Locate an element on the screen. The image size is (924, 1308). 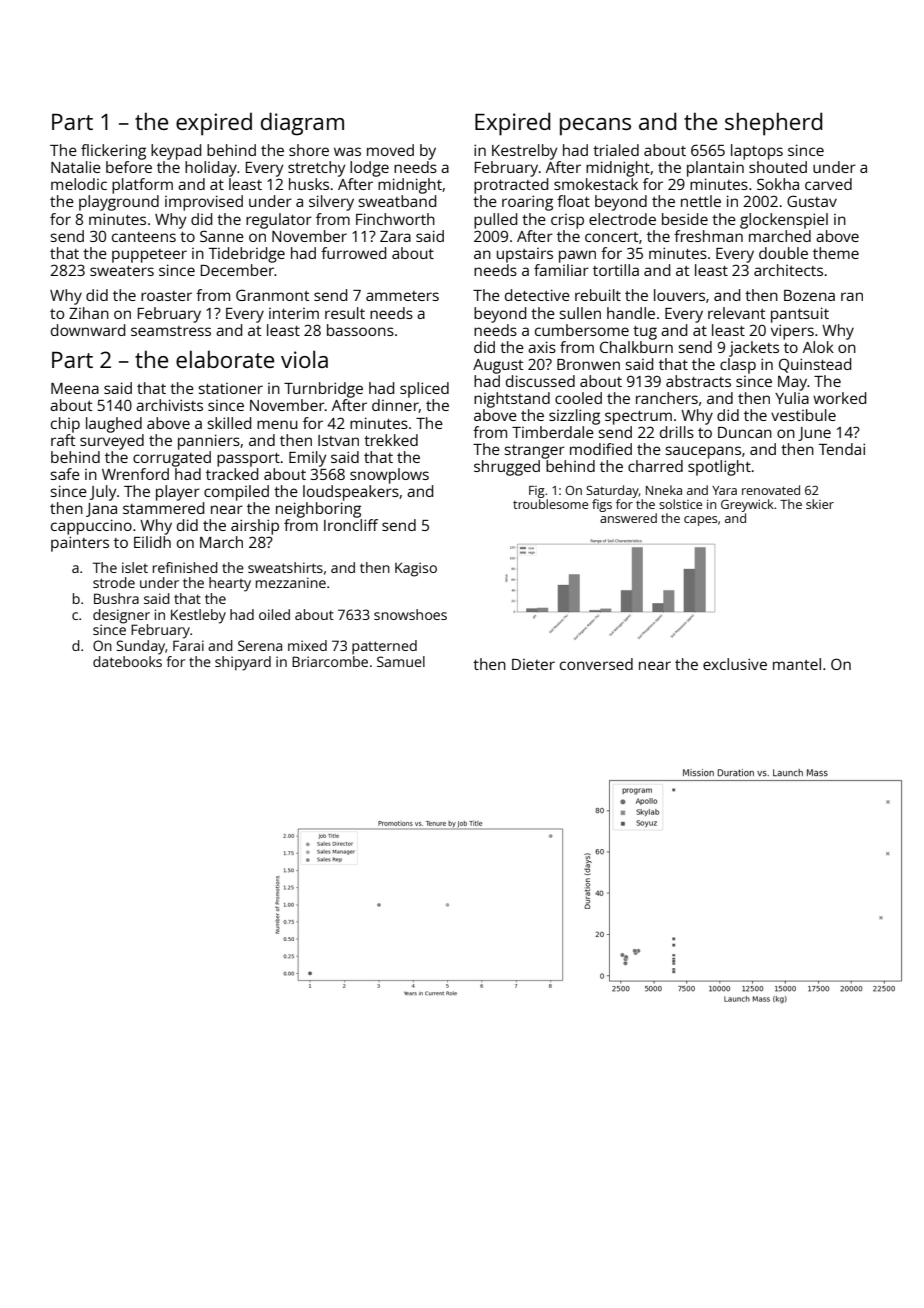
shepherd is located at coordinates (774, 124).
